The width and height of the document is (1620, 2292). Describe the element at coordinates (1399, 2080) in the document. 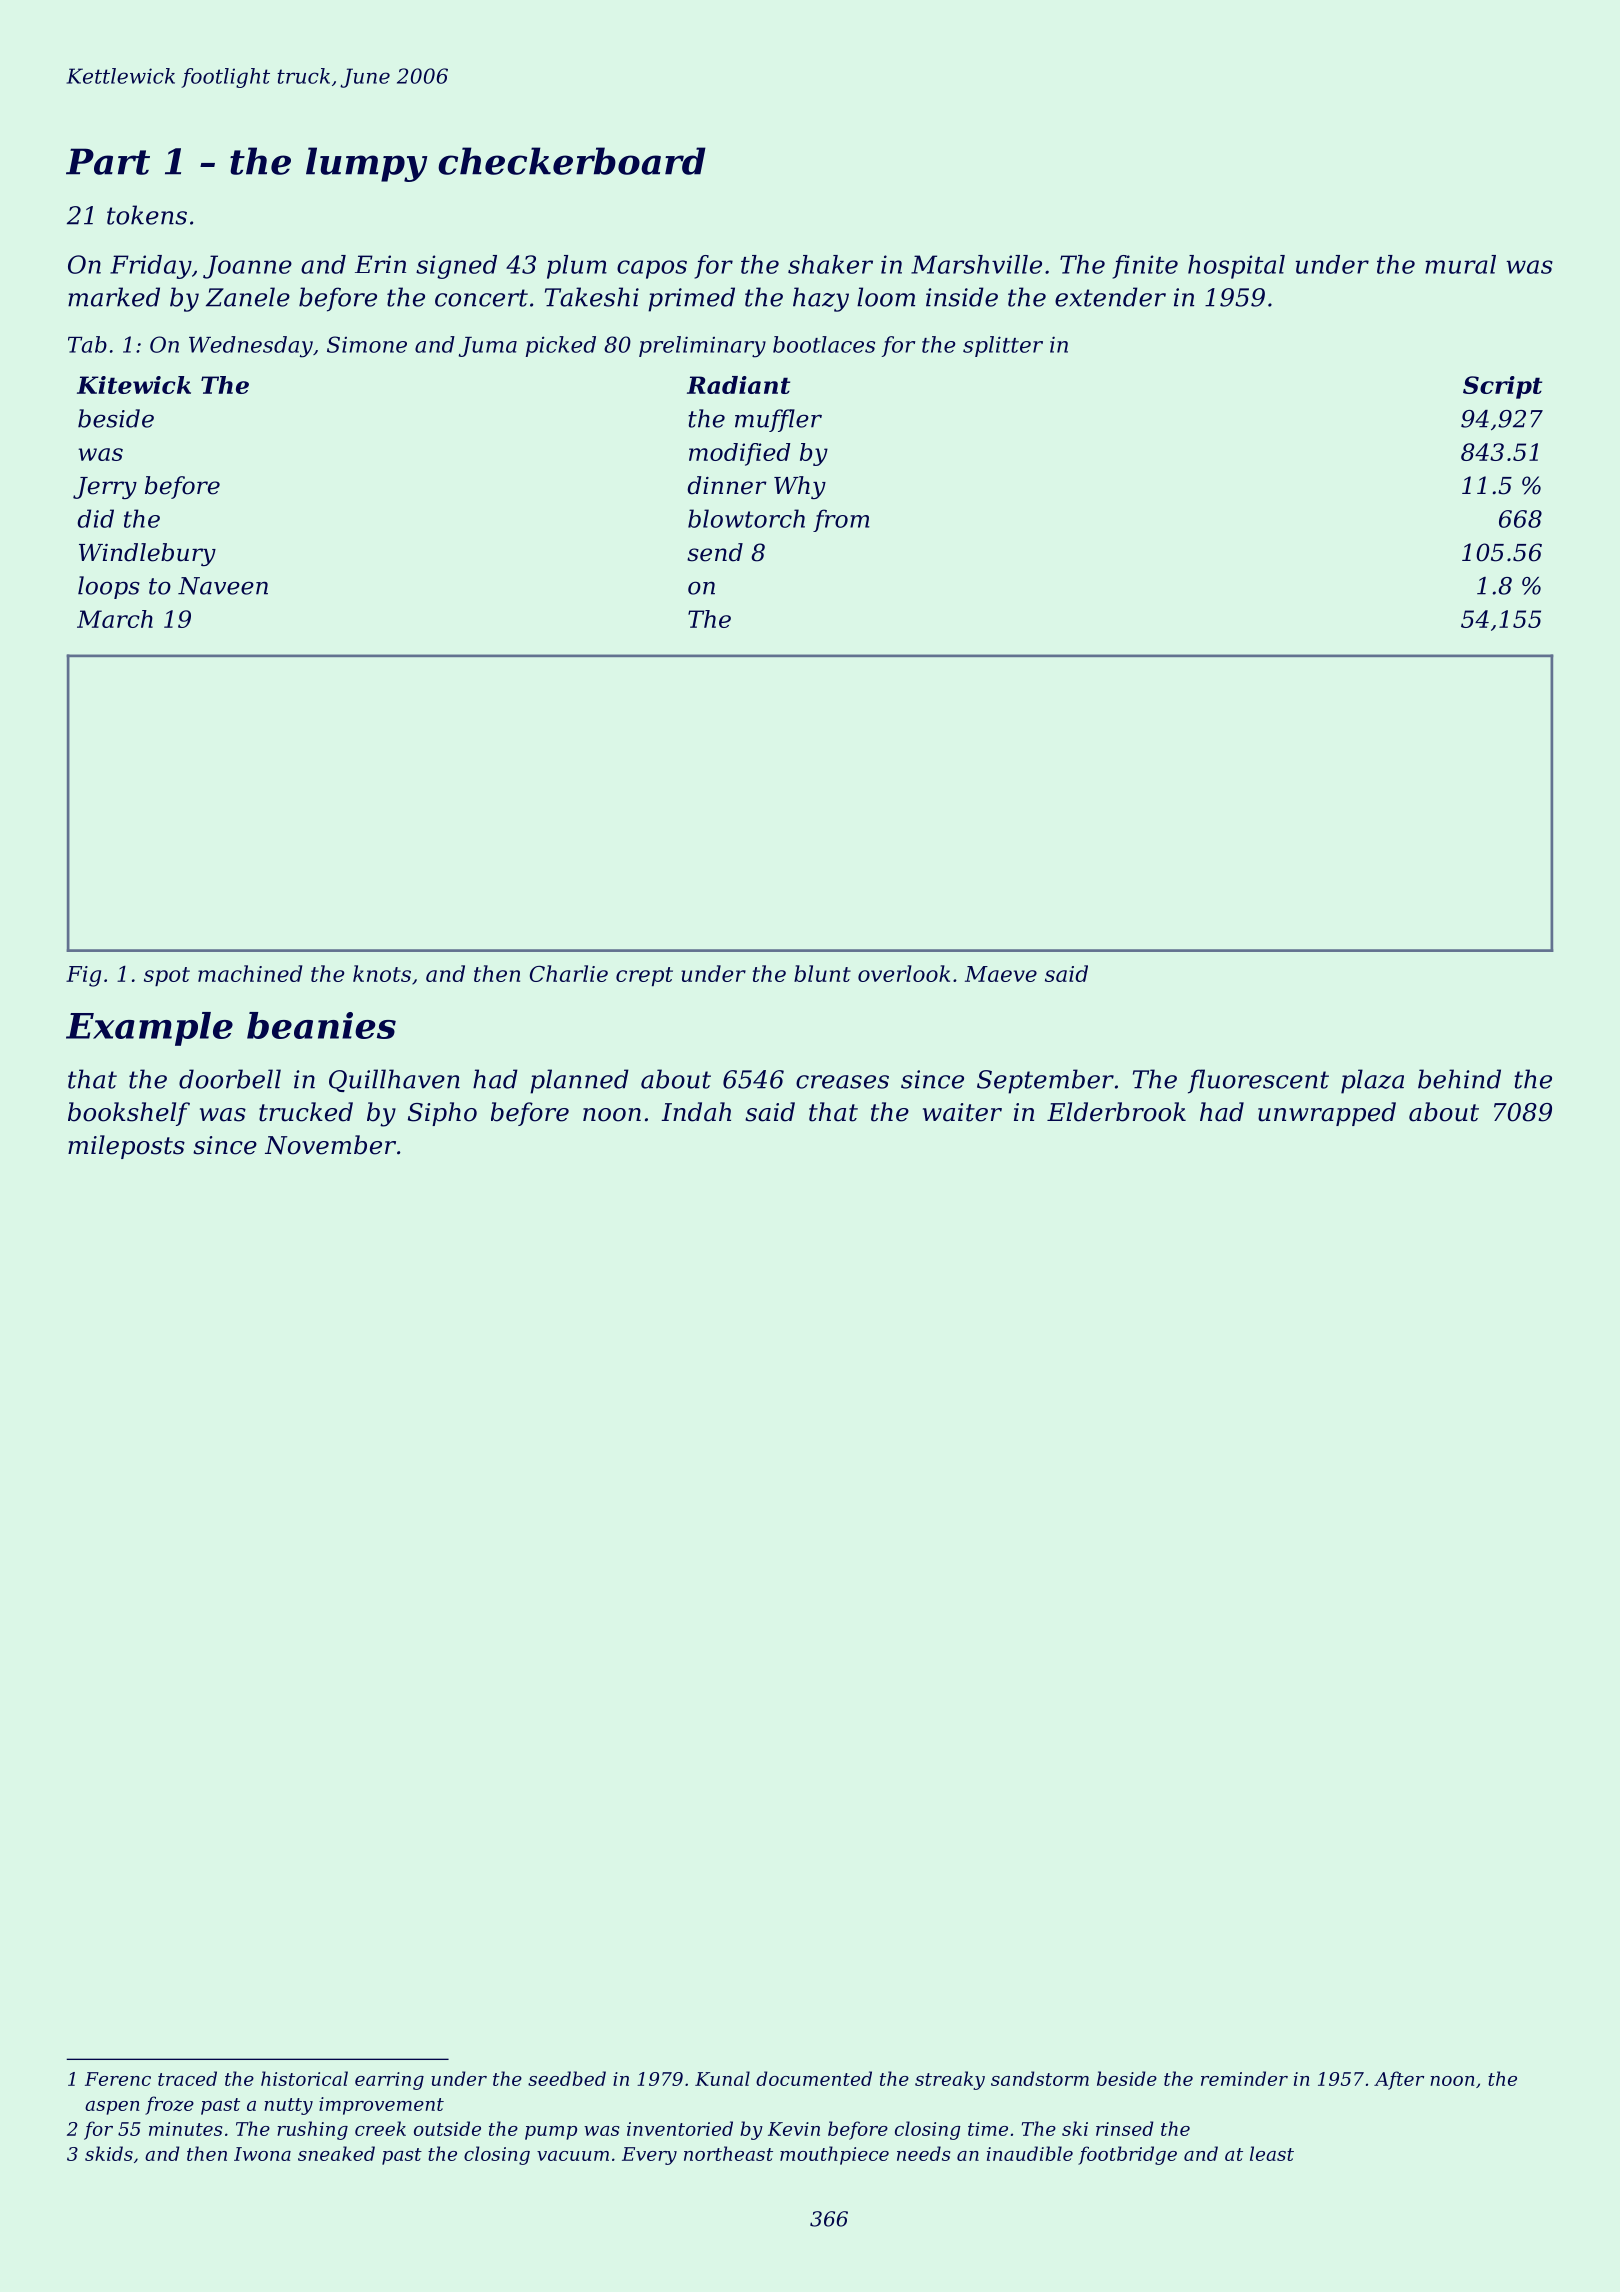

I see `After` at that location.
